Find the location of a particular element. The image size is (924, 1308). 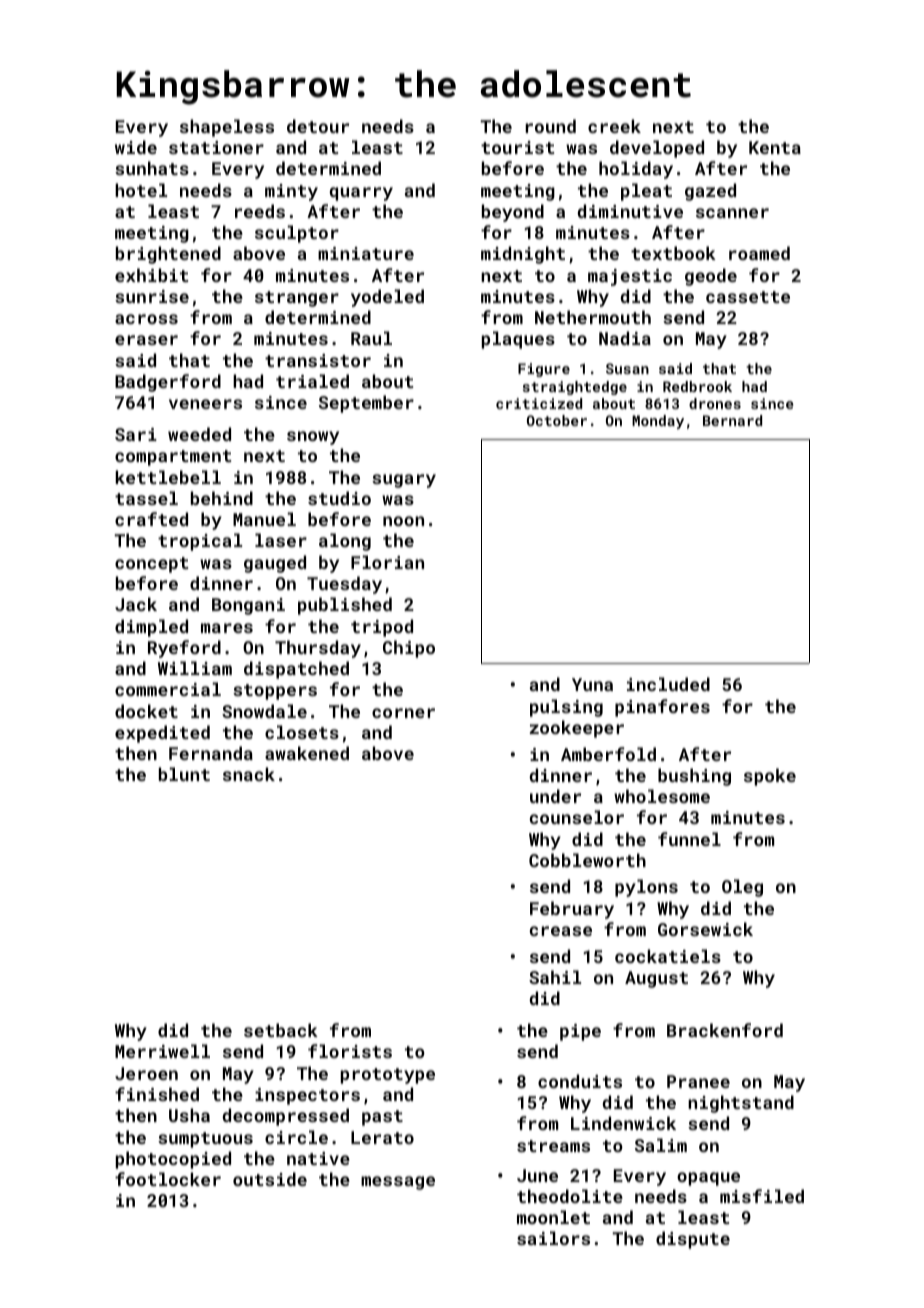

footlocker is located at coordinates (168, 1179).
